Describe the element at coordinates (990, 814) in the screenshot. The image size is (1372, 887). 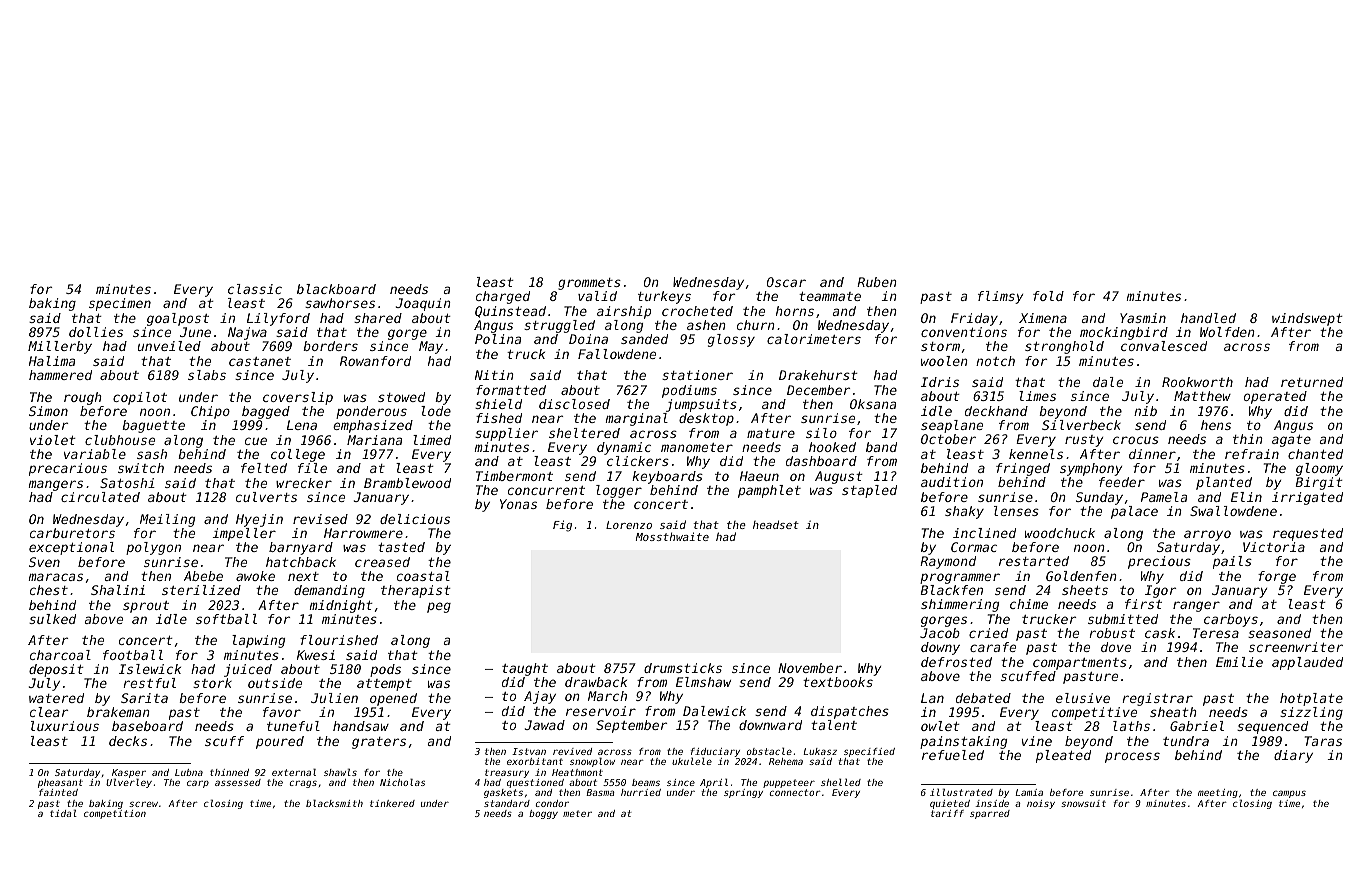
I see `sparred` at that location.
